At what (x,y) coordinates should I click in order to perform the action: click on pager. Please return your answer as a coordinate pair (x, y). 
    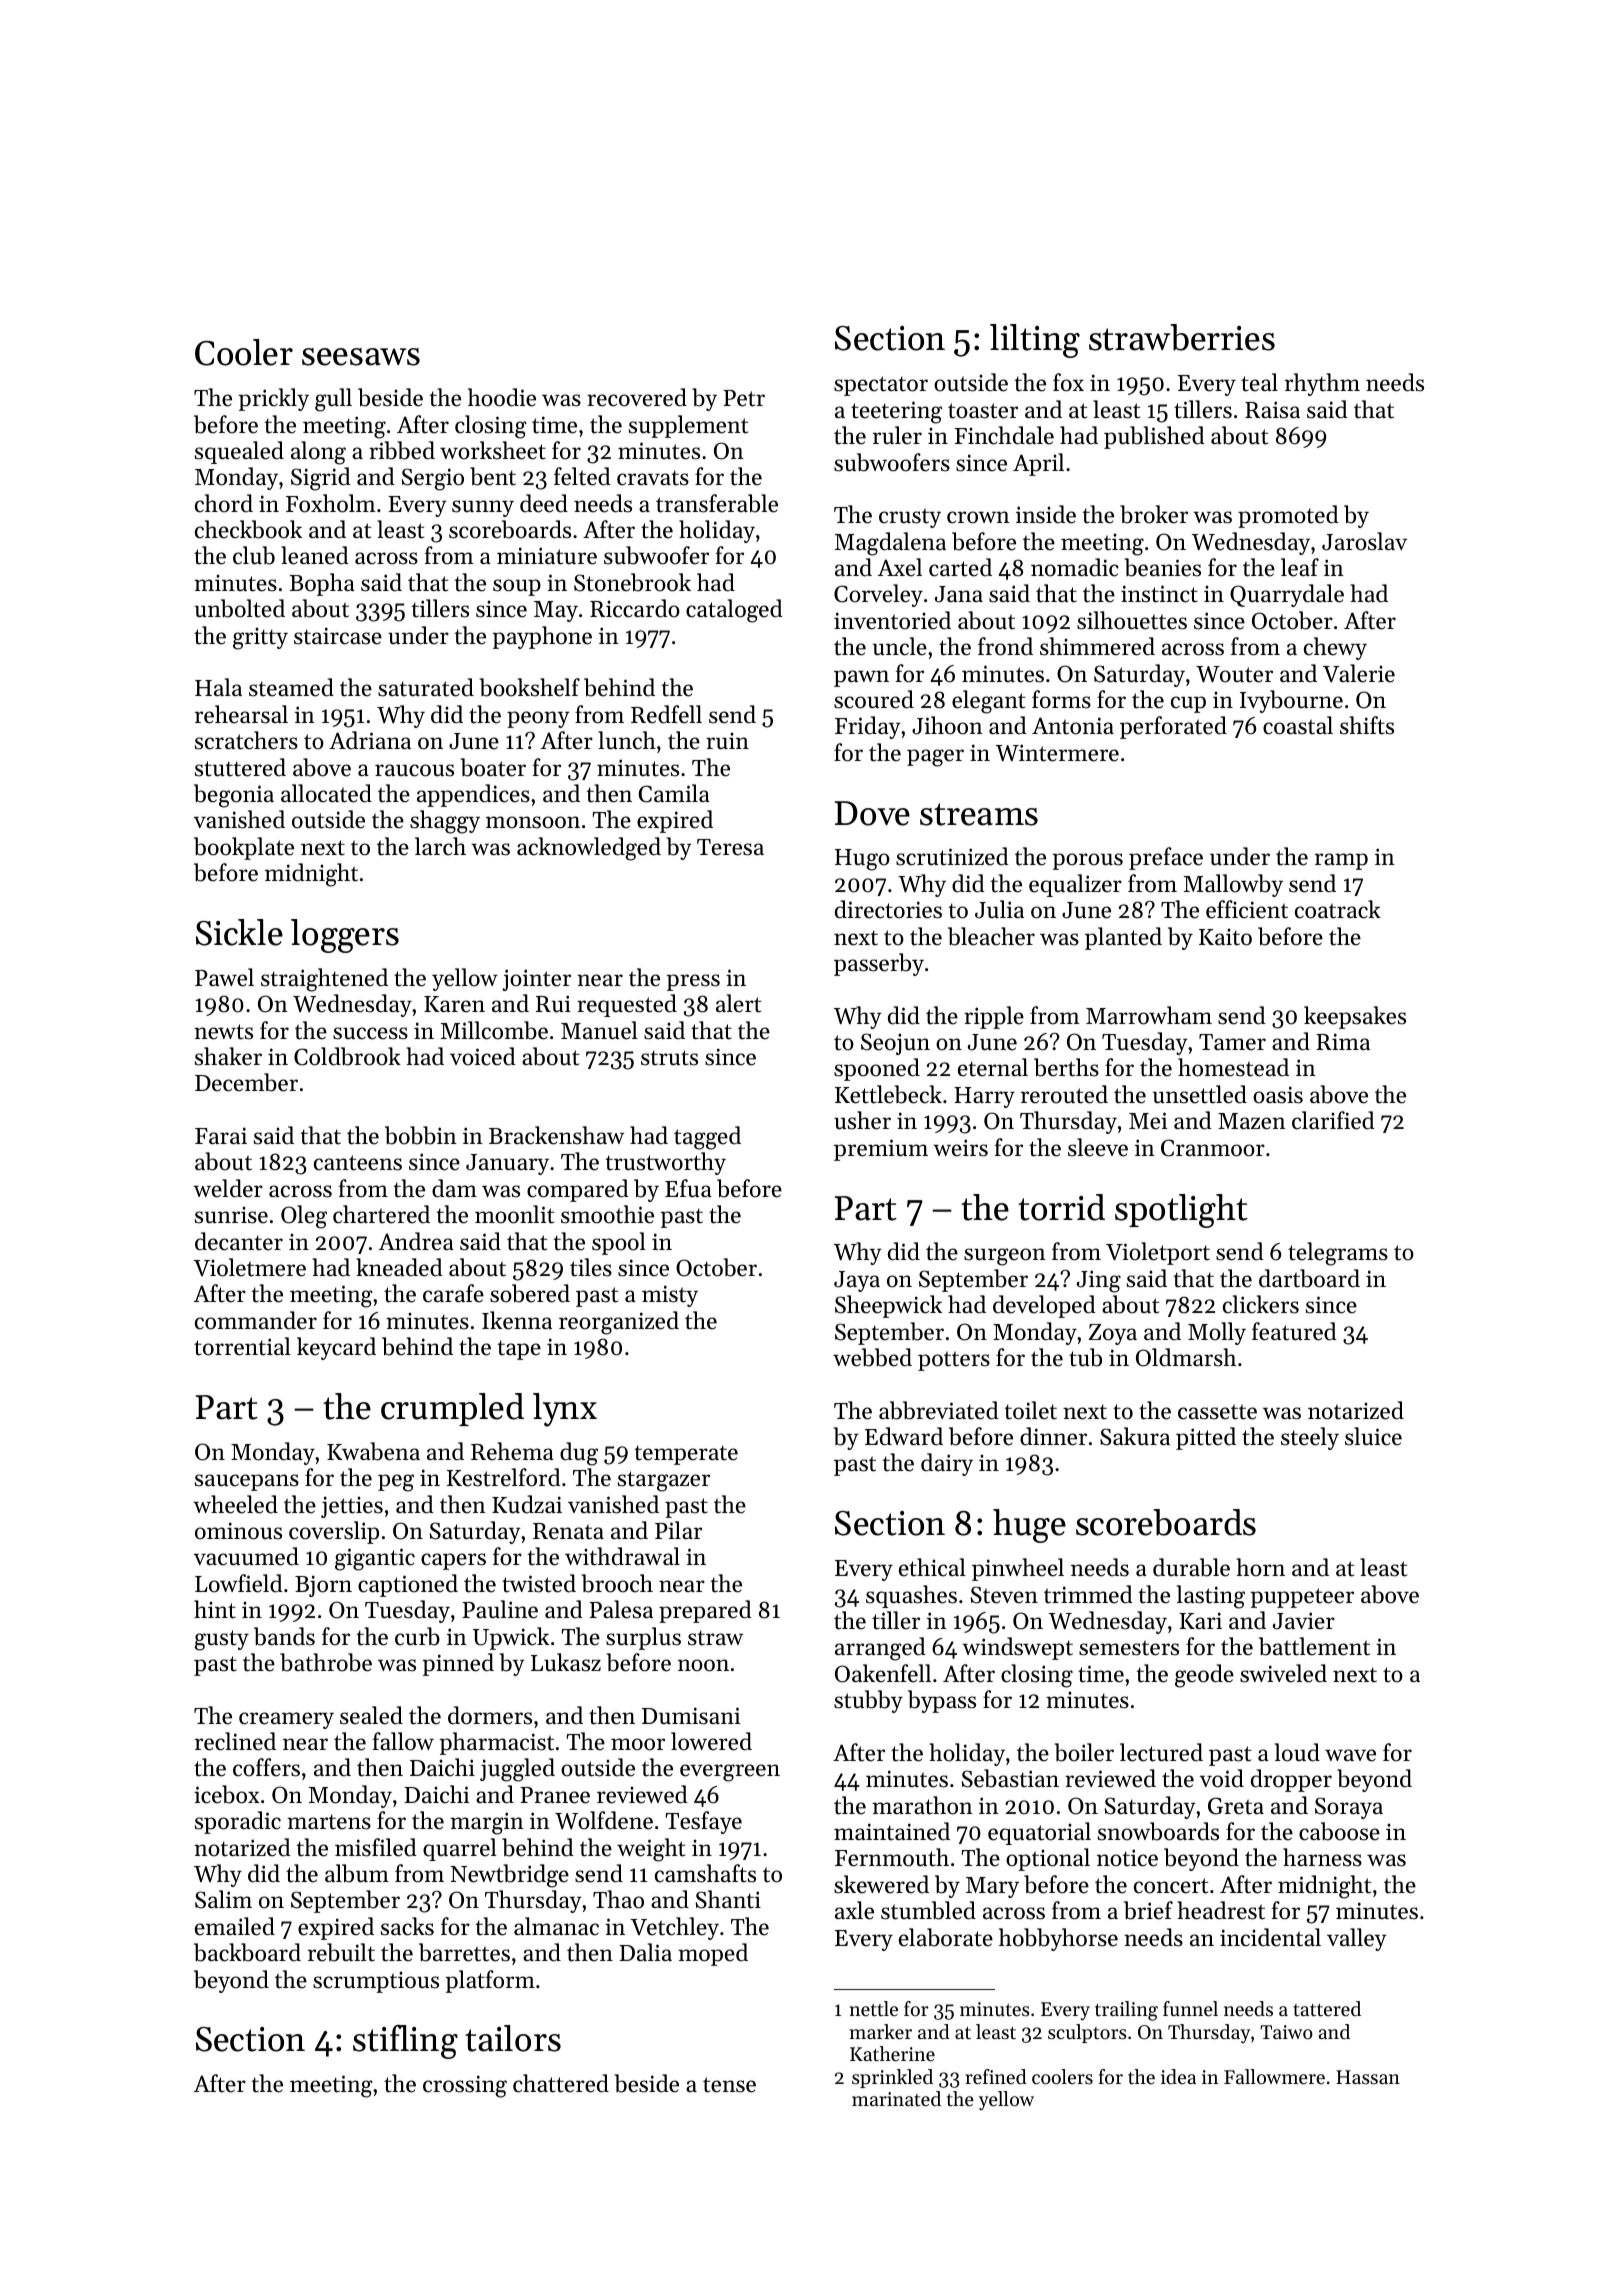
    Looking at the image, I should click on (935, 758).
